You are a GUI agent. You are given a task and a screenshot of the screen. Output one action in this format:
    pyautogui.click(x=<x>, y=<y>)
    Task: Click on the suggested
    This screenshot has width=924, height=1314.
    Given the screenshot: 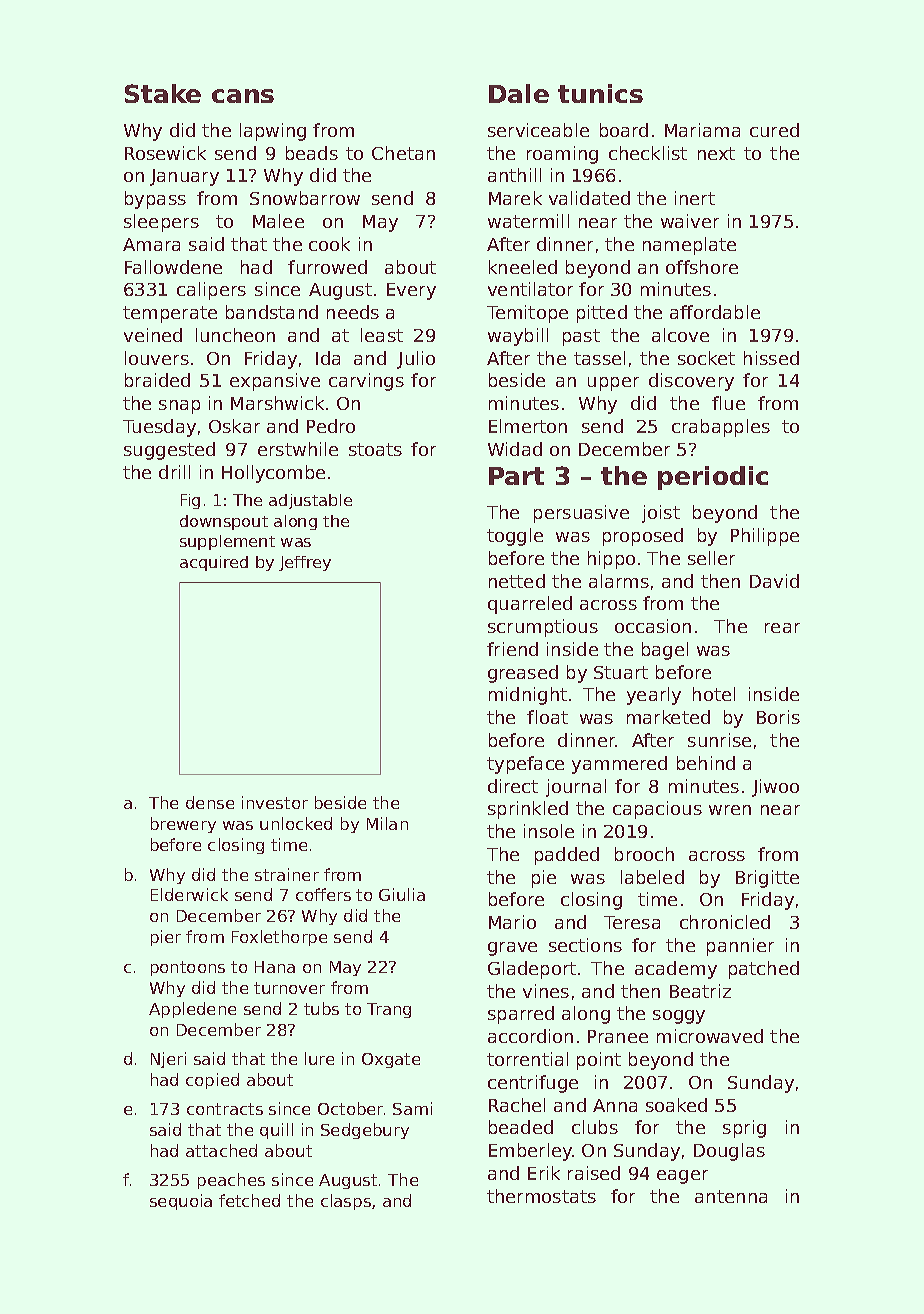 What is the action you would take?
    pyautogui.click(x=169, y=451)
